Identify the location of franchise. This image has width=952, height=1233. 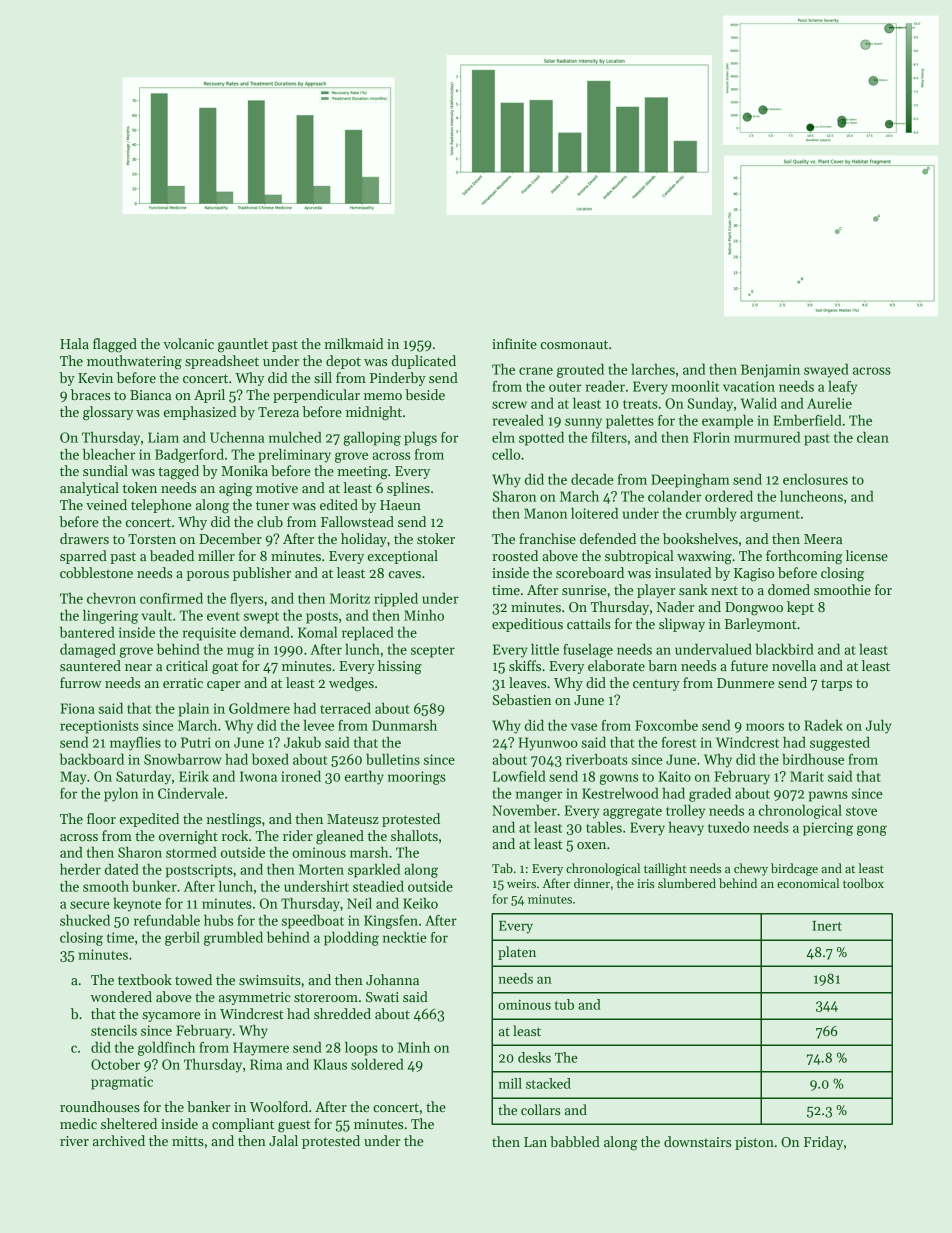
(547, 538).
